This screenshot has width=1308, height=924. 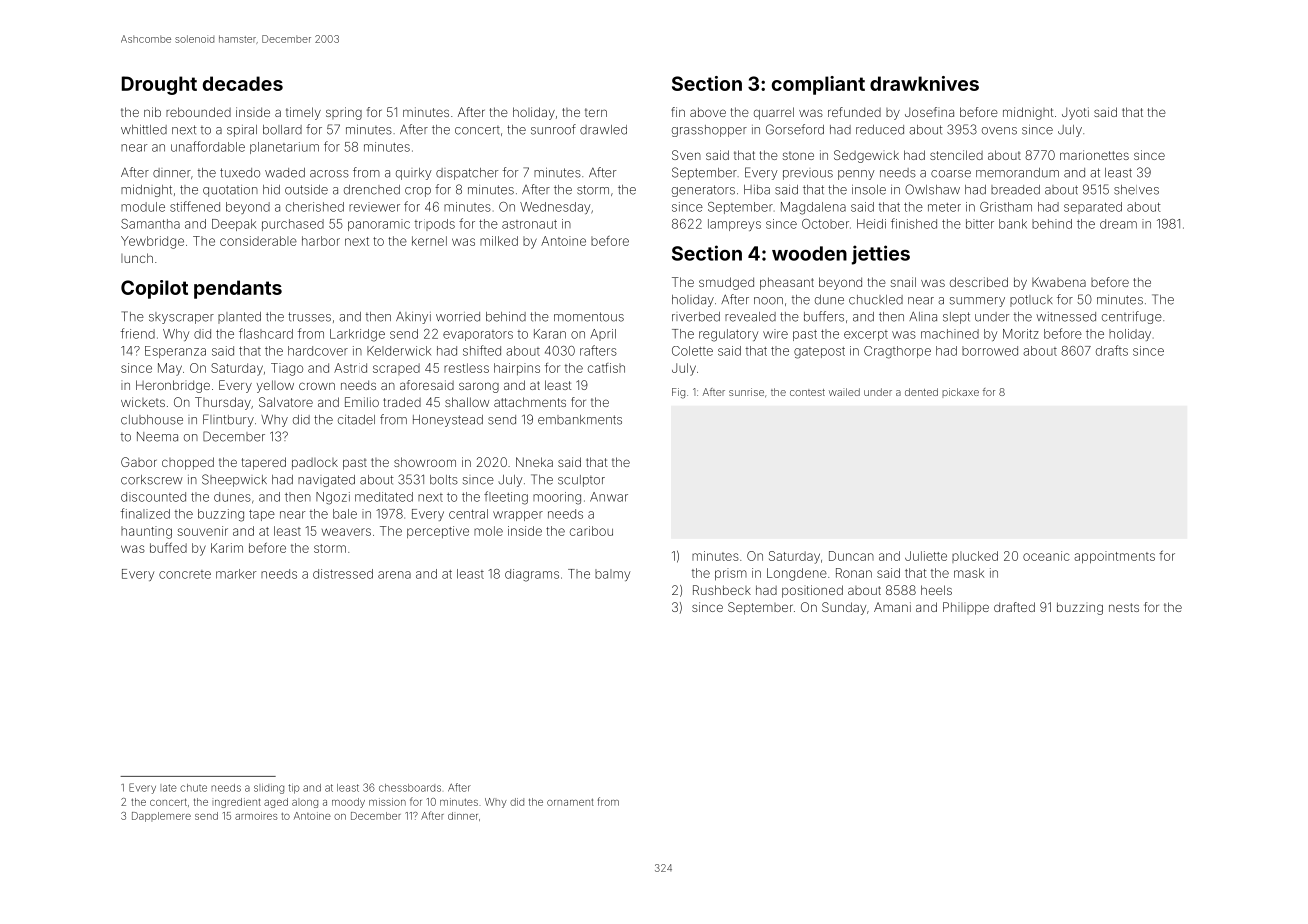 What do you see at coordinates (157, 437) in the screenshot?
I see `Neema` at bounding box center [157, 437].
